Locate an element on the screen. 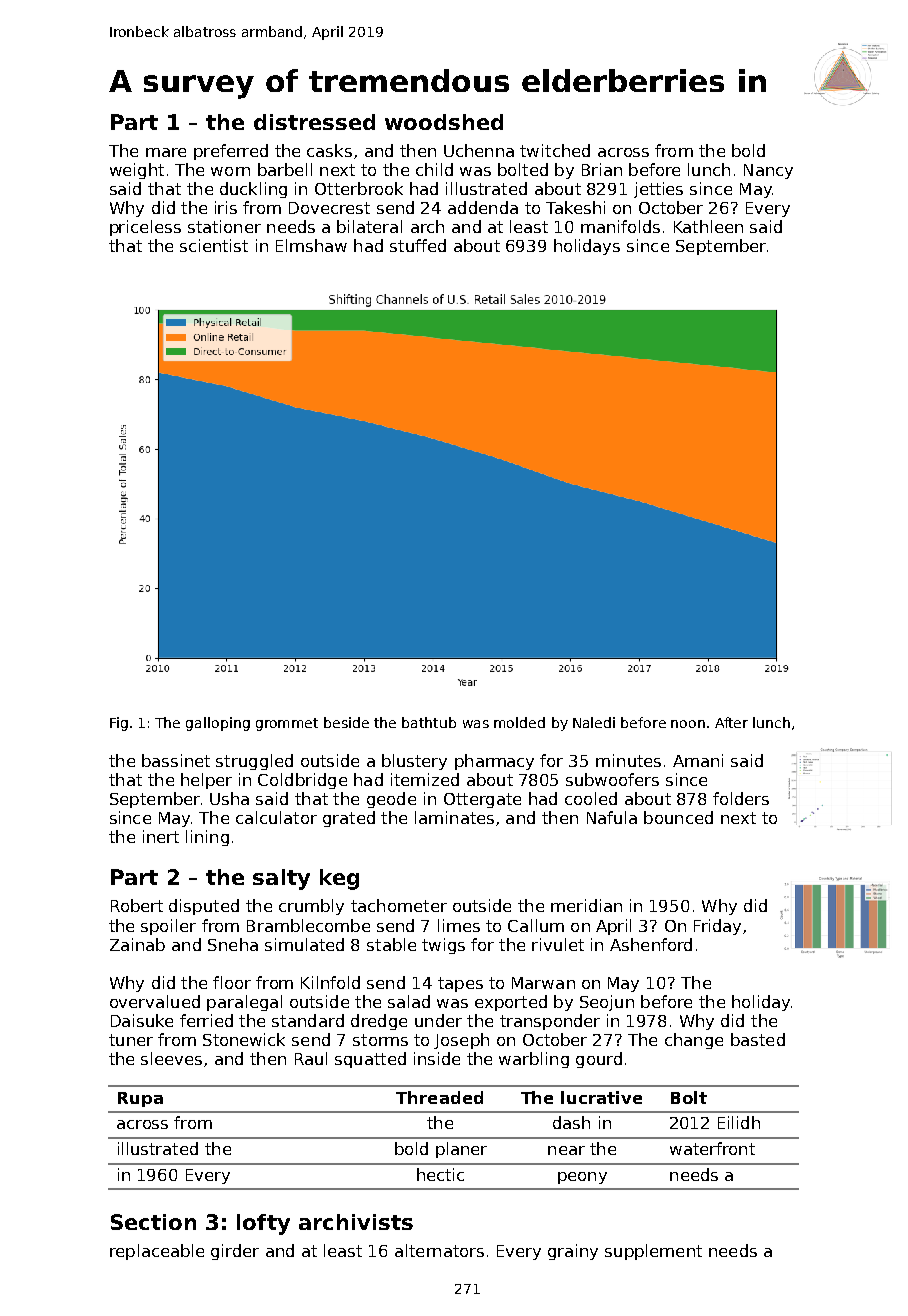 The height and width of the screenshot is (1316, 908). mare is located at coordinates (166, 152).
